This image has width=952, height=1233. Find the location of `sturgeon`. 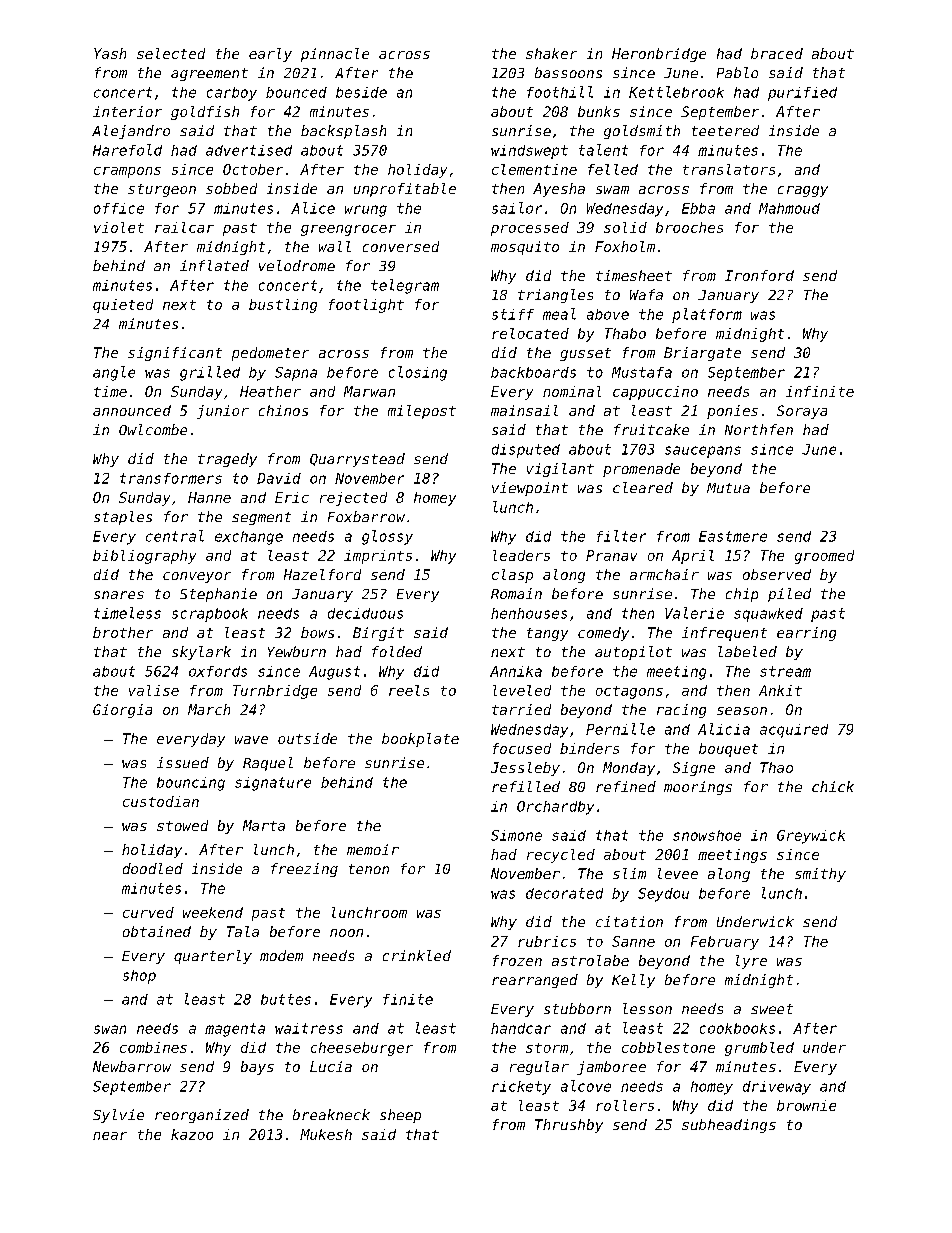

sturgeon is located at coordinates (162, 190).
